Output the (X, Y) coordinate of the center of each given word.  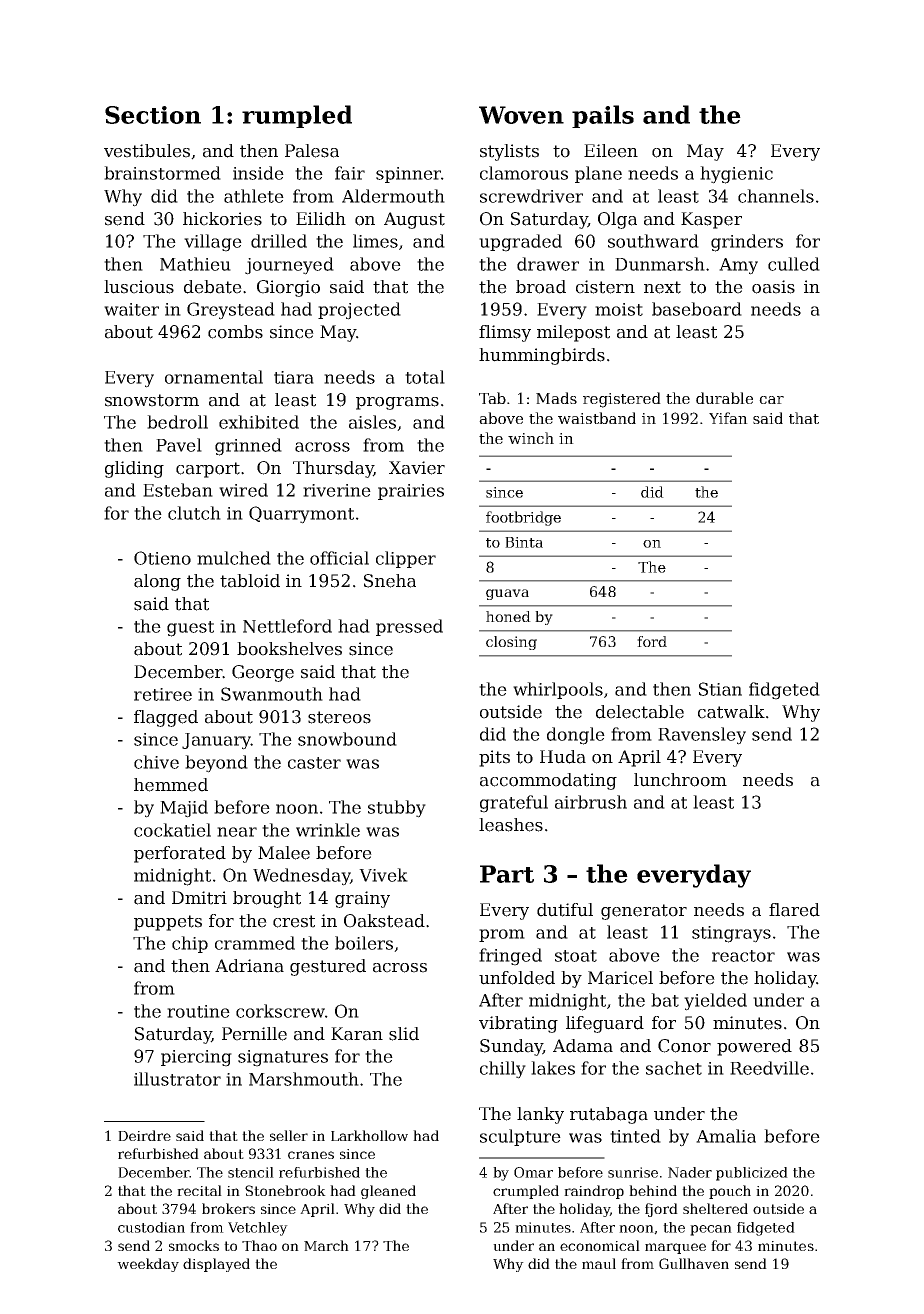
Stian (720, 689)
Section (153, 115)
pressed (409, 627)
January (216, 741)
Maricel (620, 978)
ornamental (214, 377)
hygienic (736, 175)
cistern (605, 287)
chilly (503, 1070)
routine (198, 1011)
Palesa (312, 151)
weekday (148, 1265)
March (326, 1245)
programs (397, 403)
